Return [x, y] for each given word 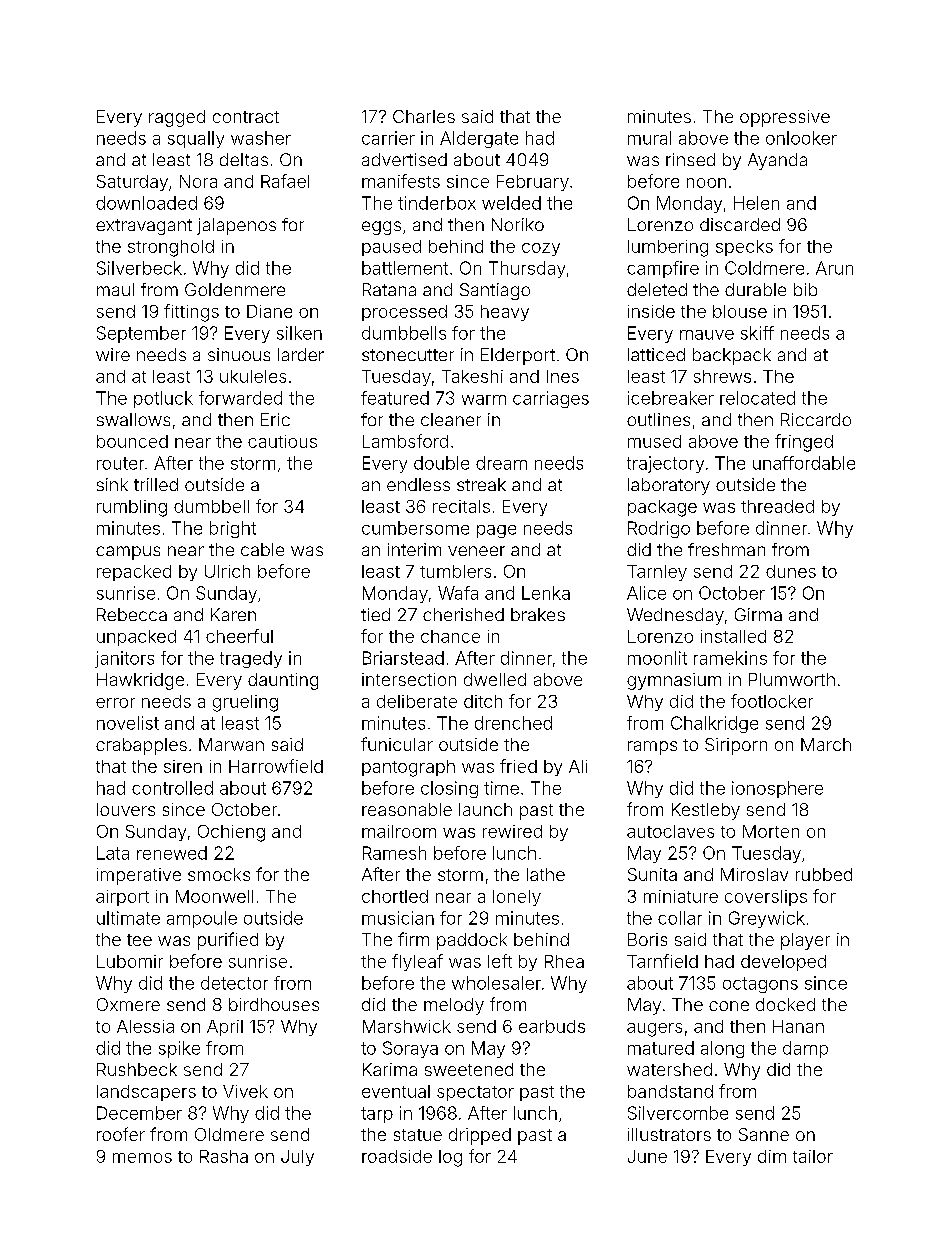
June [647, 1156]
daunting [283, 681]
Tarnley [657, 573]
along [722, 1049]
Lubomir [130, 961]
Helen [756, 203]
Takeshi [472, 376]
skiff [757, 333]
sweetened [469, 1069]
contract [246, 117]
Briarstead [403, 658]
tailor [813, 1156]
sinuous [239, 354]
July [297, 1158]
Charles [424, 116]
